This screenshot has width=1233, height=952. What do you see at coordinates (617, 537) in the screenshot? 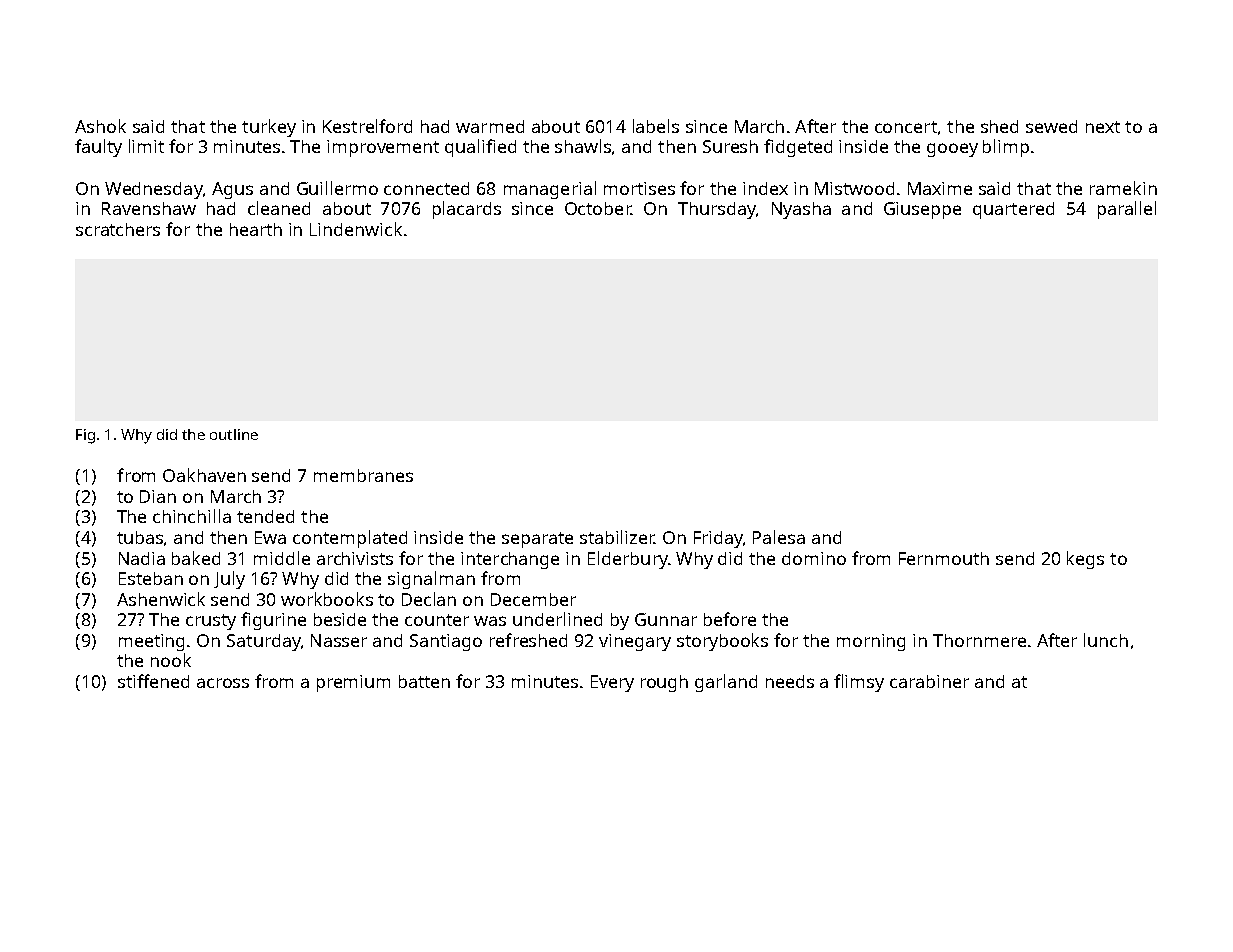
I see `stabilizer` at bounding box center [617, 537].
